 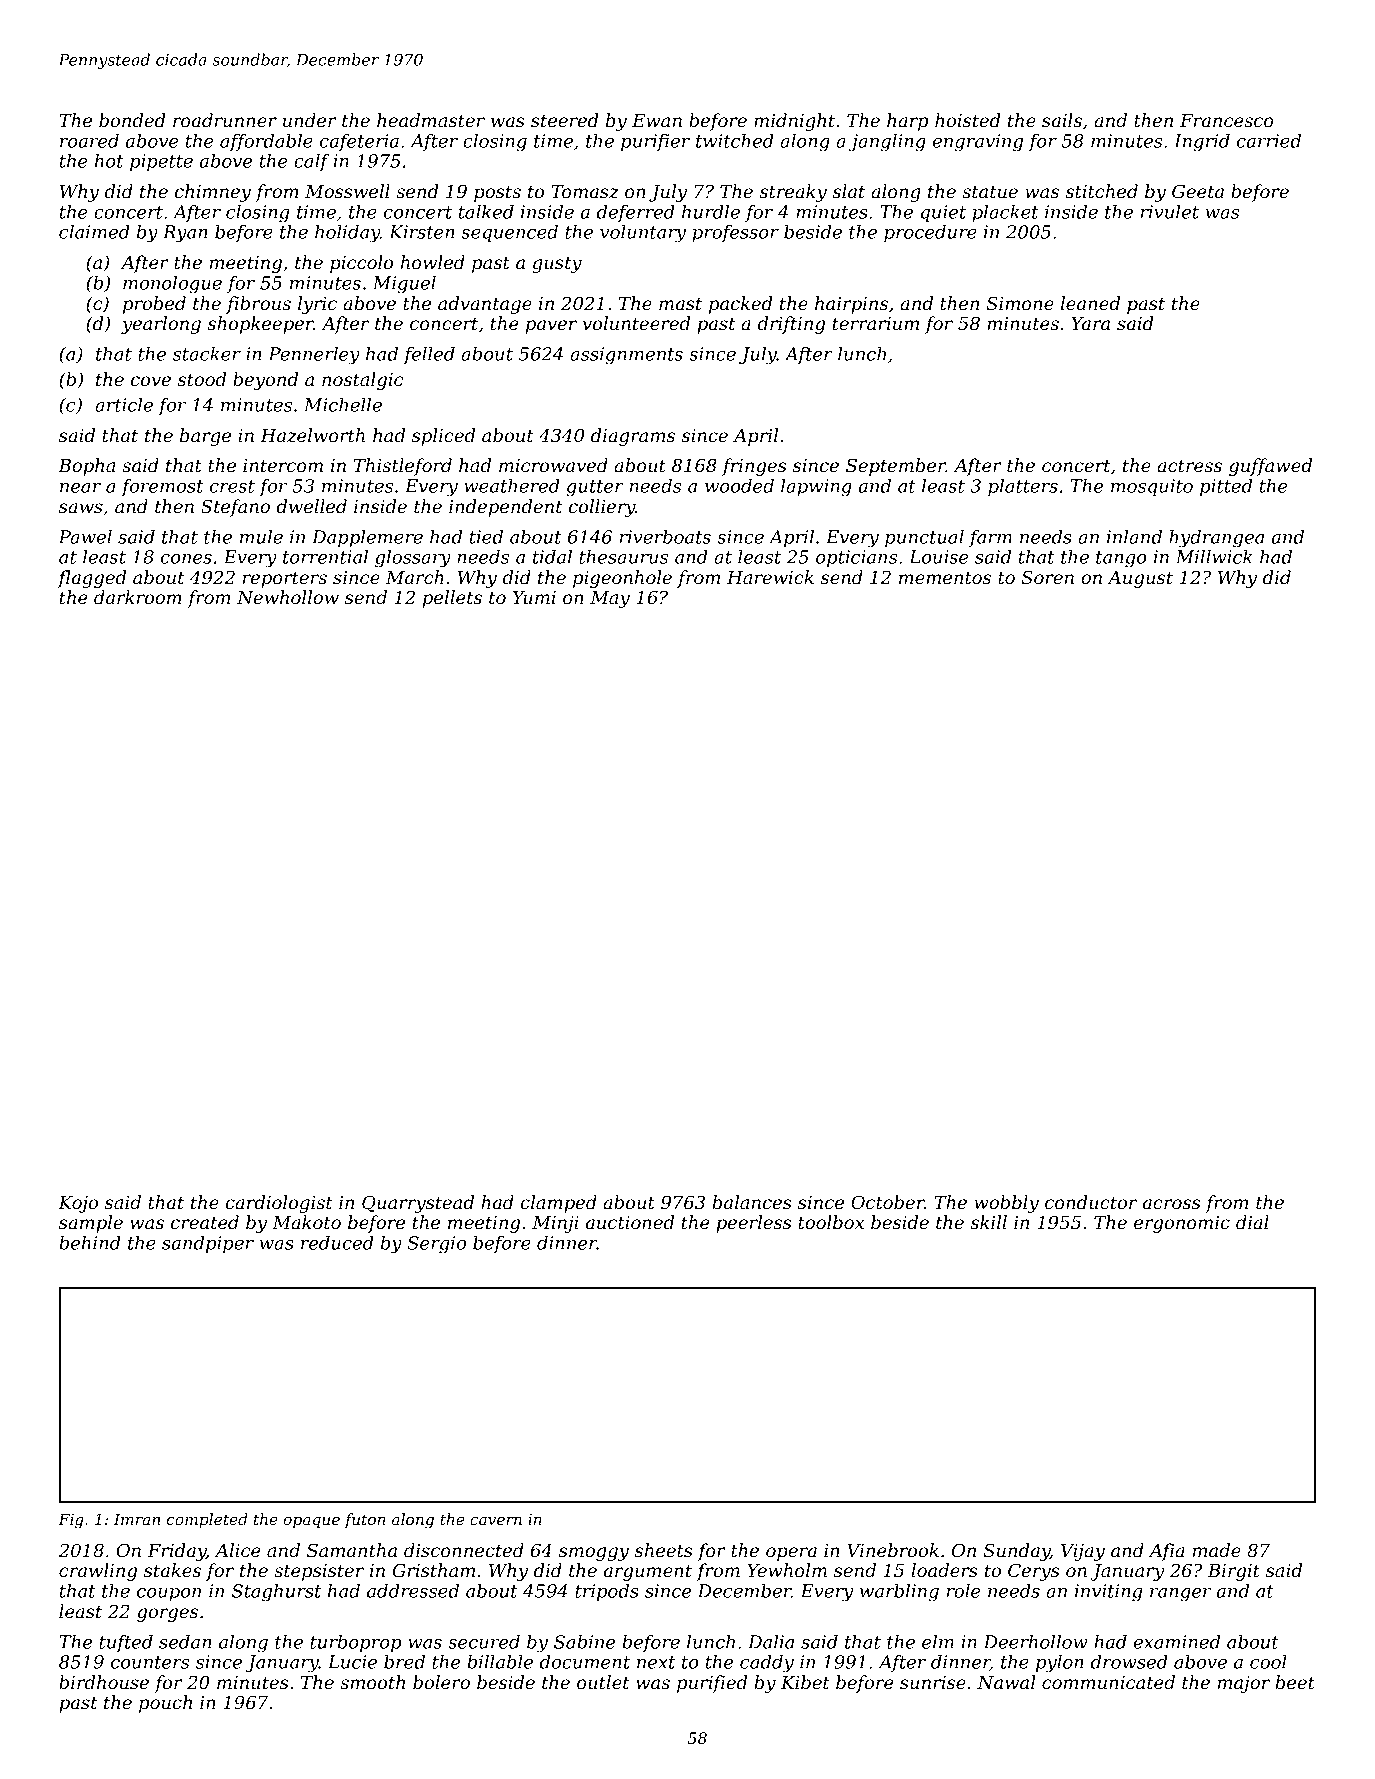 What do you see at coordinates (1090, 303) in the screenshot?
I see `leaned` at bounding box center [1090, 303].
